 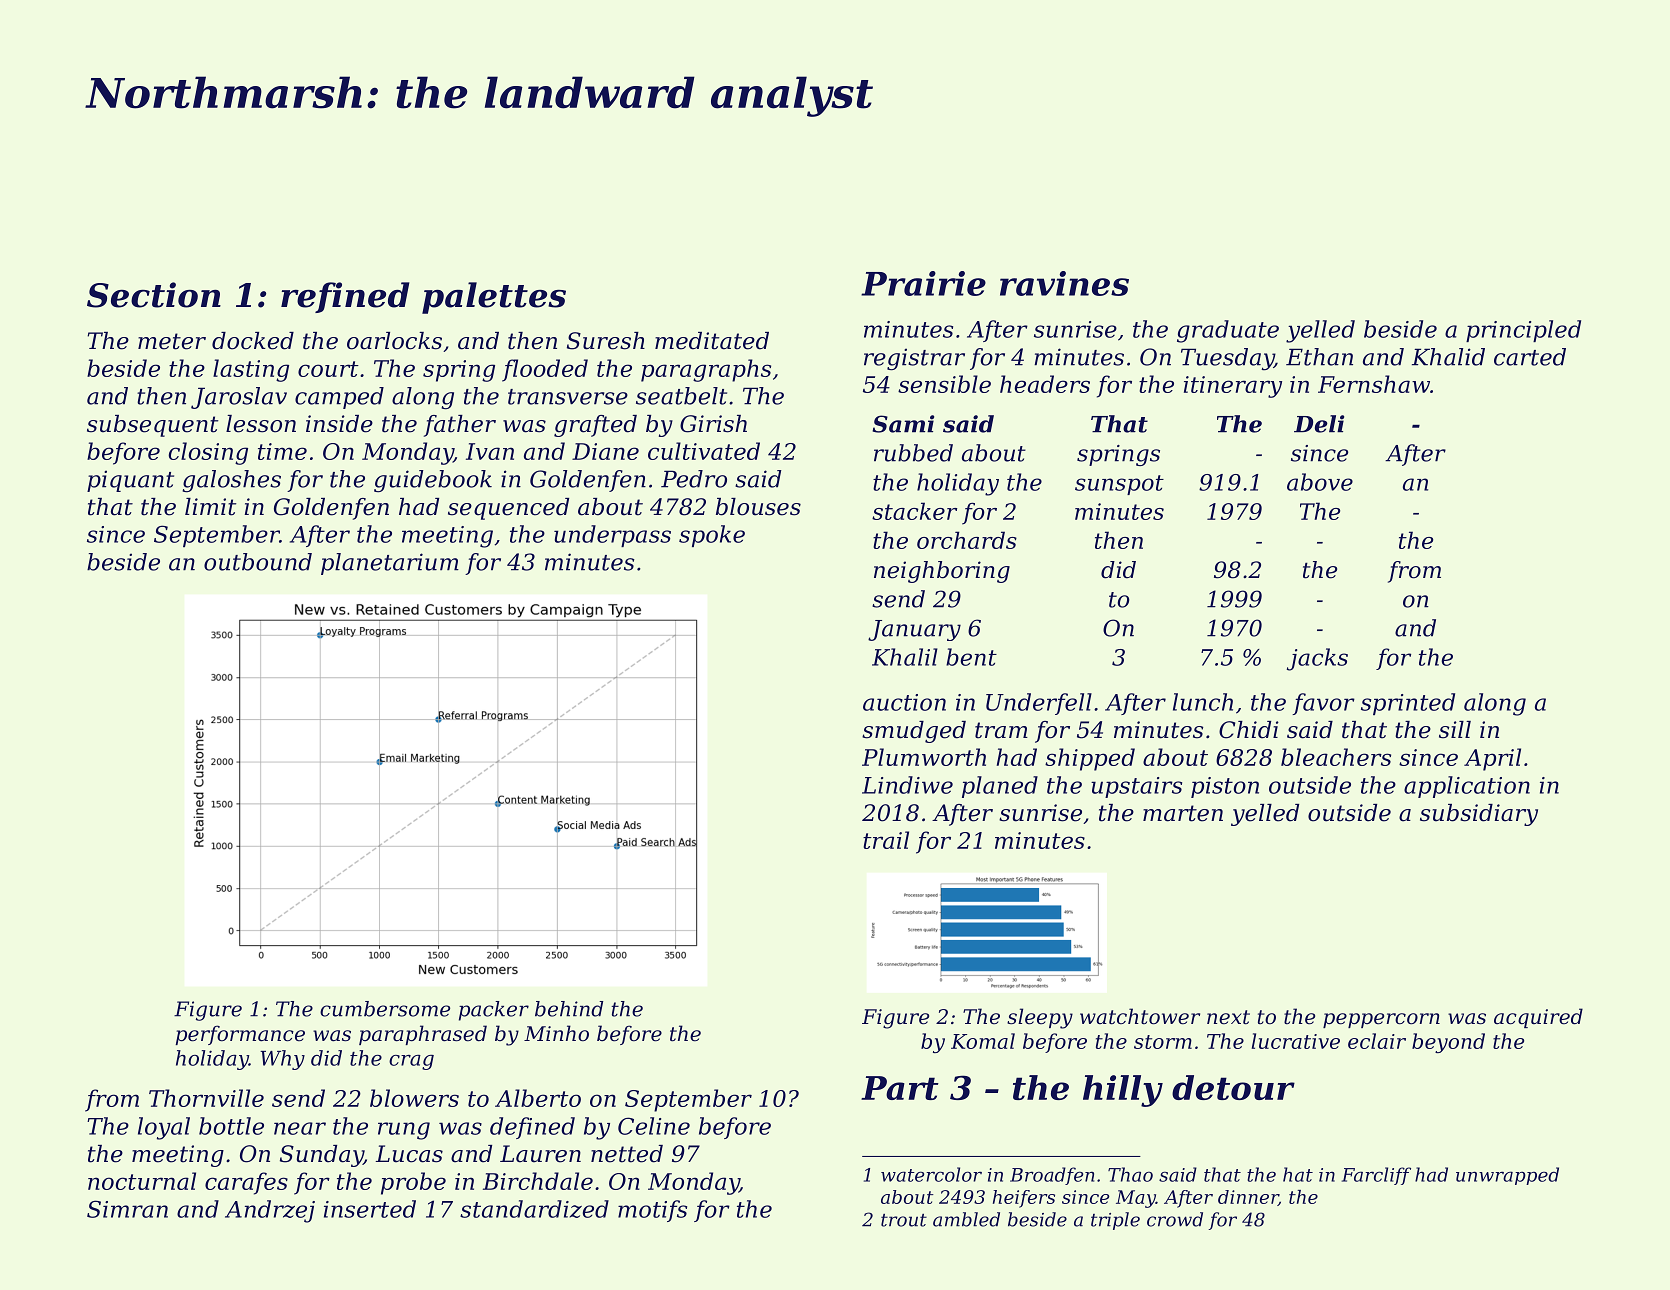 What do you see at coordinates (1064, 283) in the screenshot?
I see `ravines` at bounding box center [1064, 283].
